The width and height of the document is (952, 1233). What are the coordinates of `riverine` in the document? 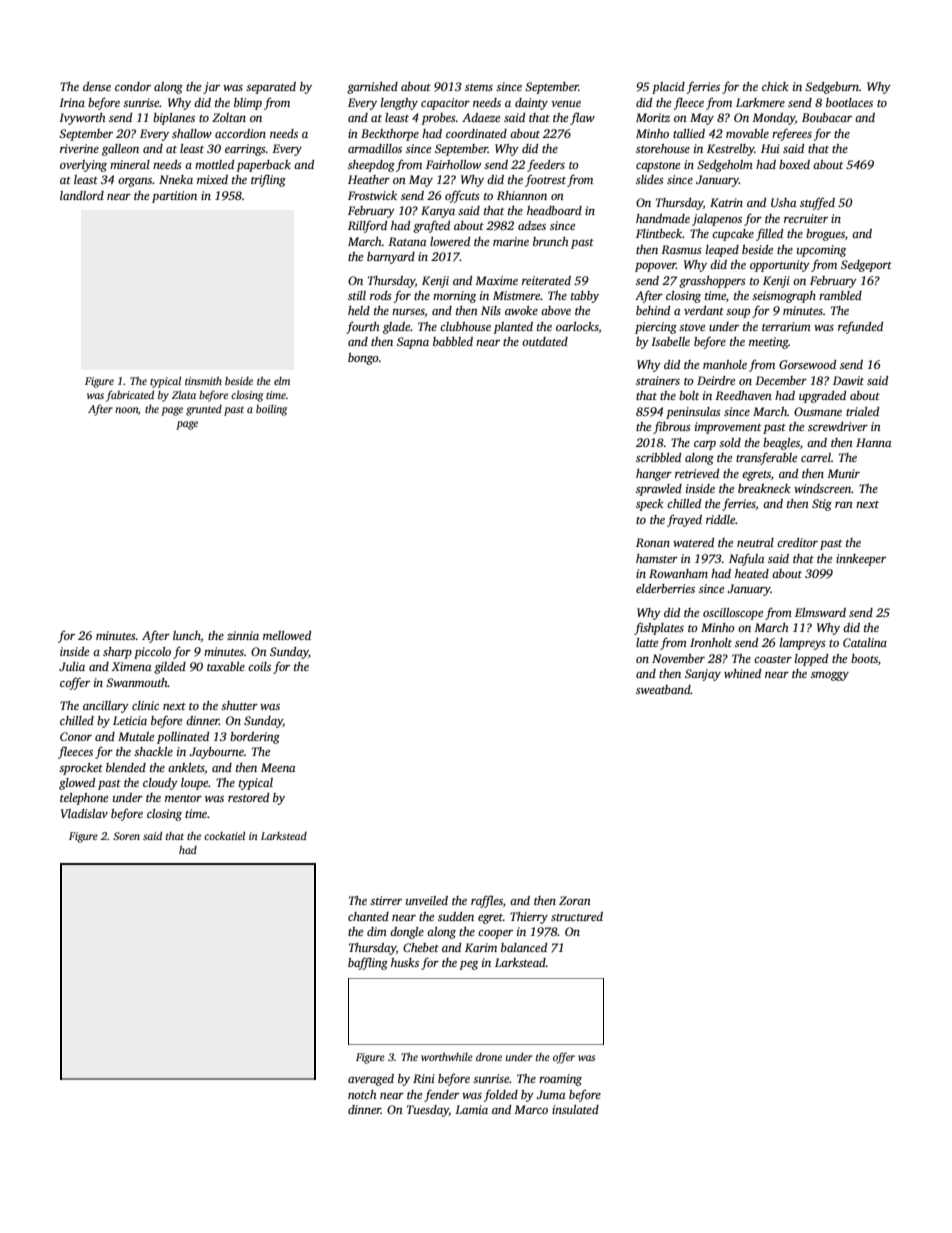 It's located at (79, 148).
